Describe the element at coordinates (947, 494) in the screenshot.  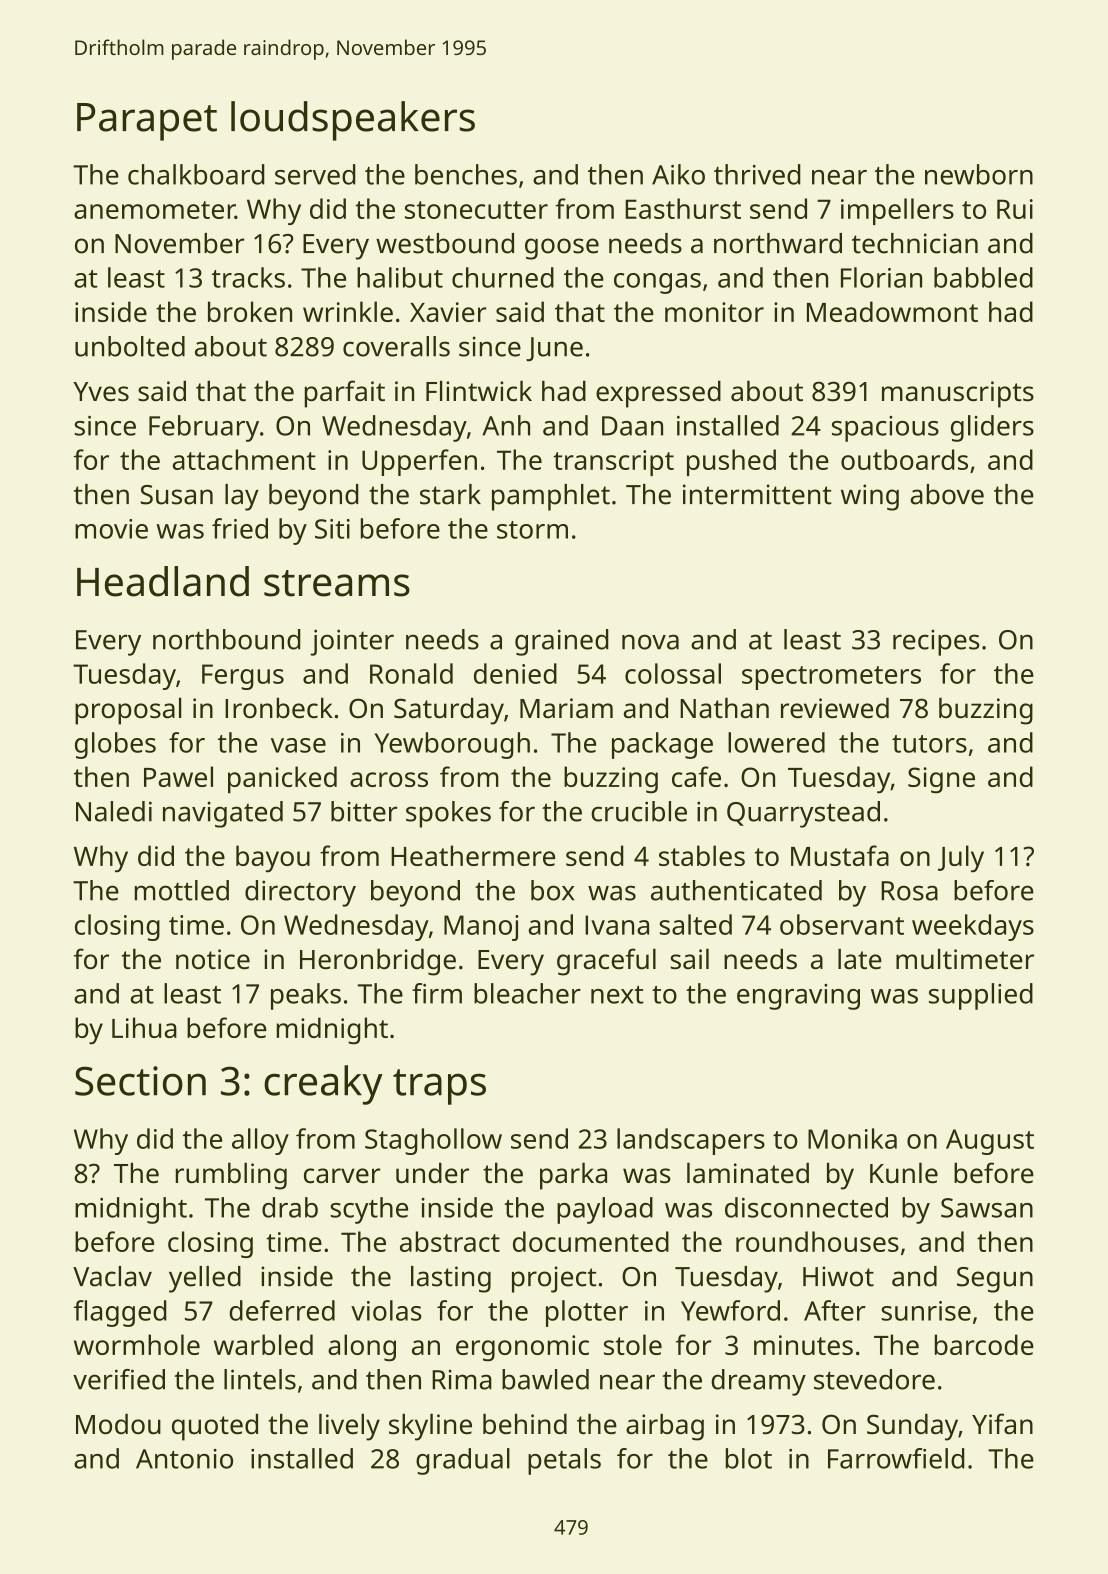
I see `above` at that location.
